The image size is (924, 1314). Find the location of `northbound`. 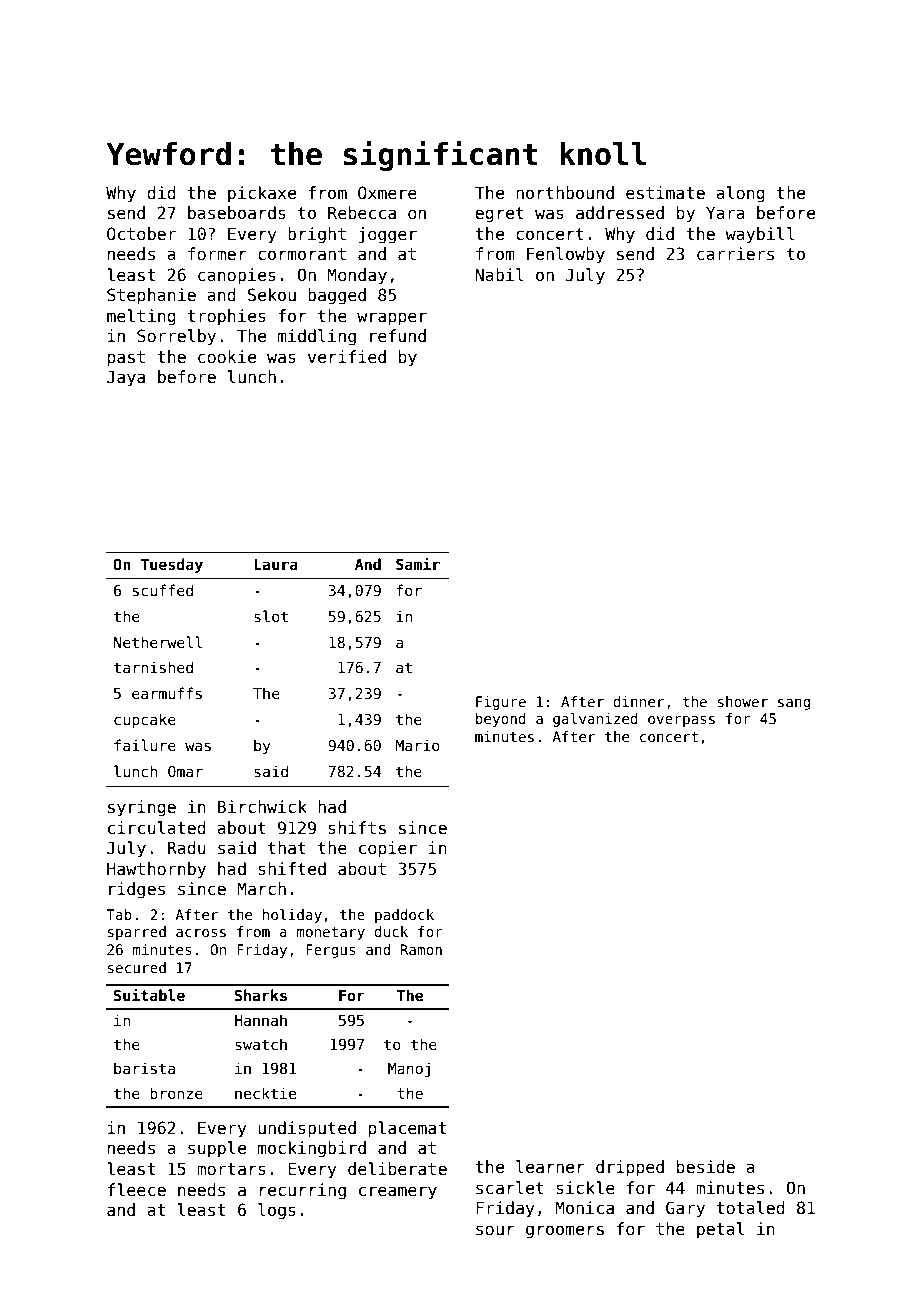

northbound is located at coordinates (565, 193).
